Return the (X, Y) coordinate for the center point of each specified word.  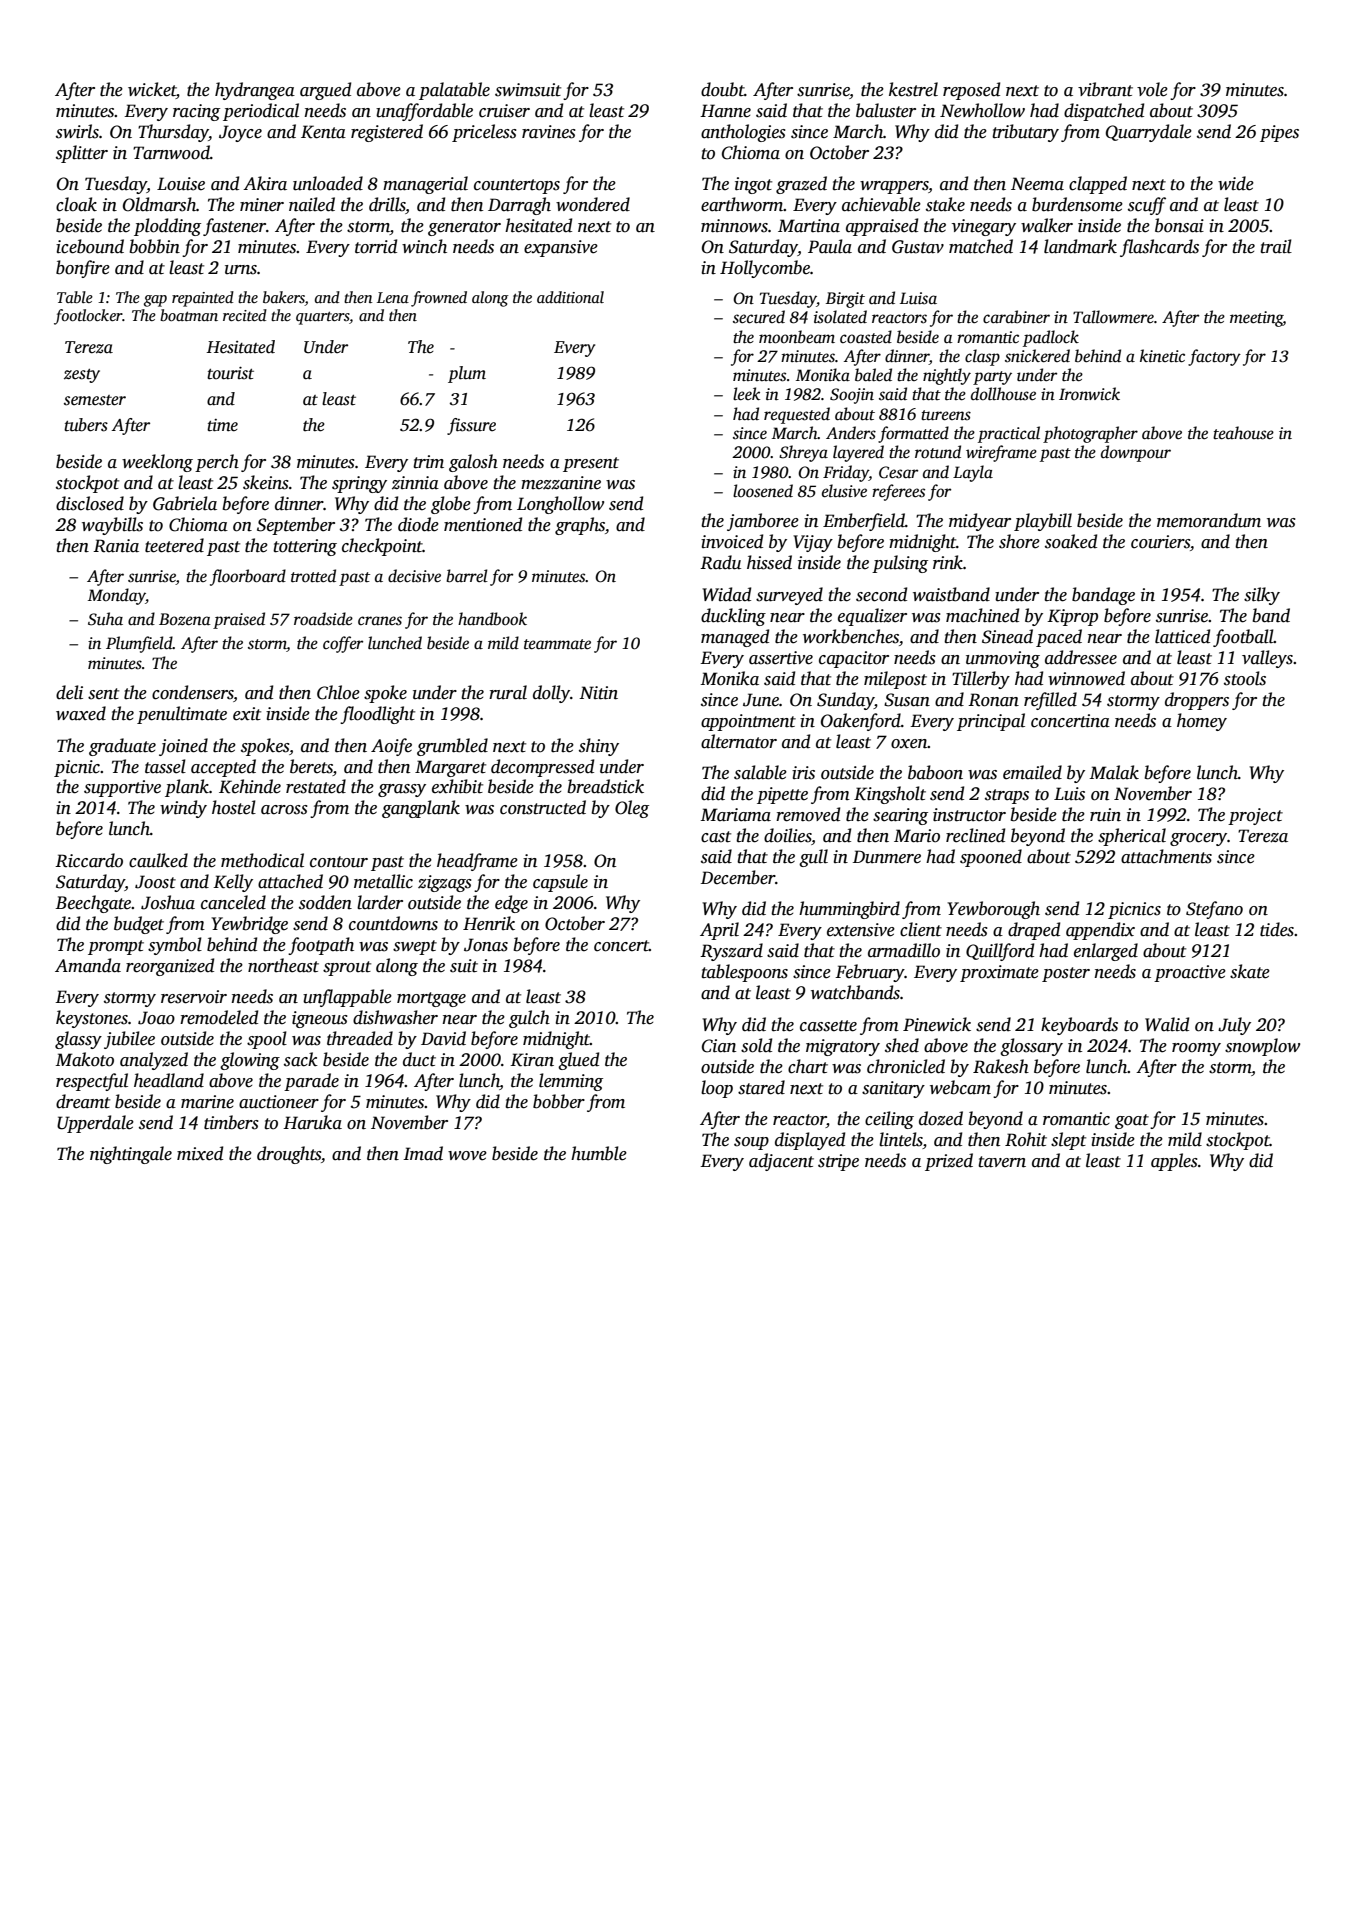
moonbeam (797, 337)
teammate (557, 644)
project (1255, 816)
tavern (1002, 1162)
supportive (122, 788)
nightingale (131, 1155)
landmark (1080, 246)
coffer (343, 644)
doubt (723, 89)
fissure (471, 426)
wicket (152, 89)
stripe (838, 1162)
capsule (560, 883)
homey (1202, 722)
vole (1152, 89)
